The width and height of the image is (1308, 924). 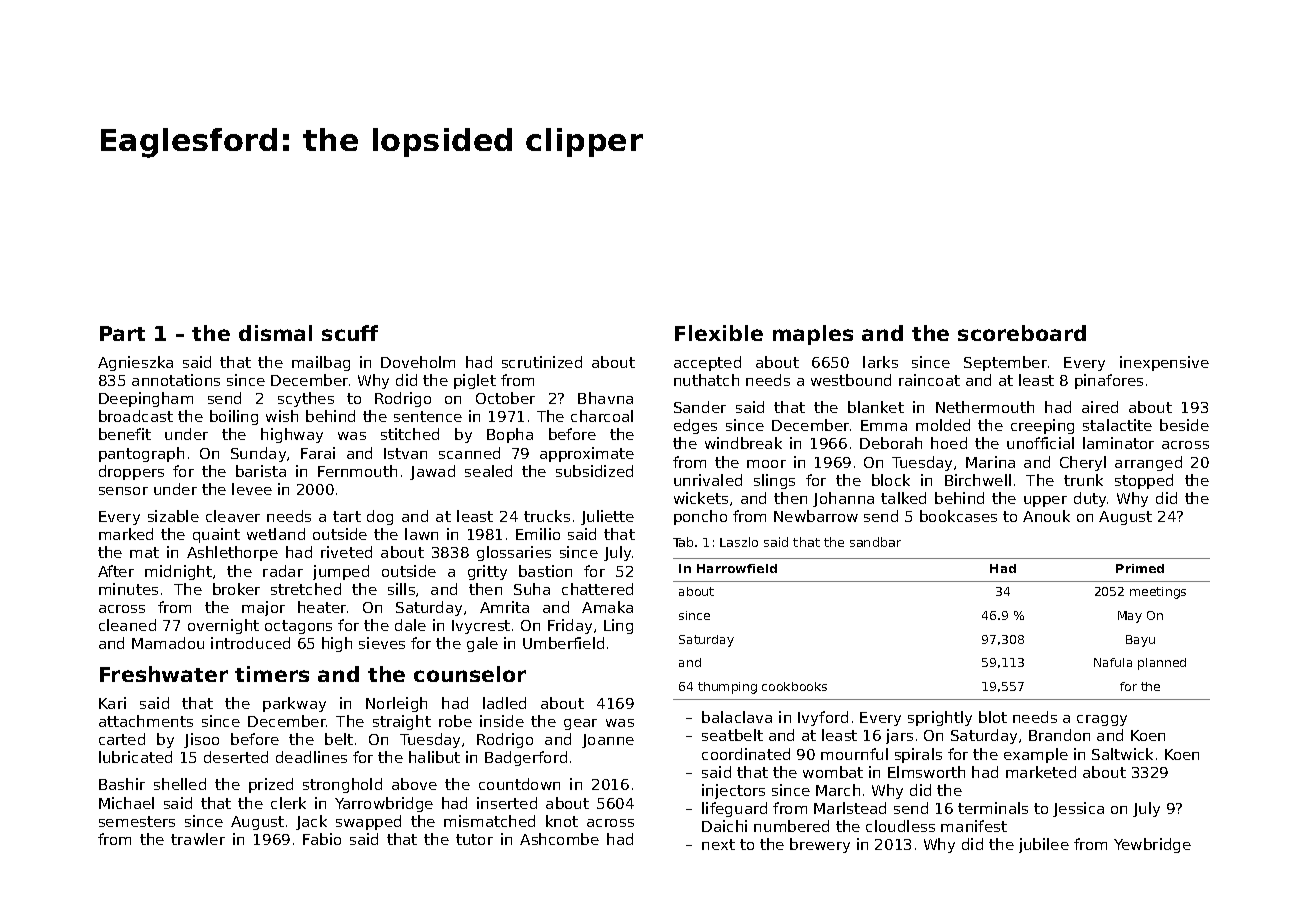 I want to click on Marina, so click(x=990, y=462).
